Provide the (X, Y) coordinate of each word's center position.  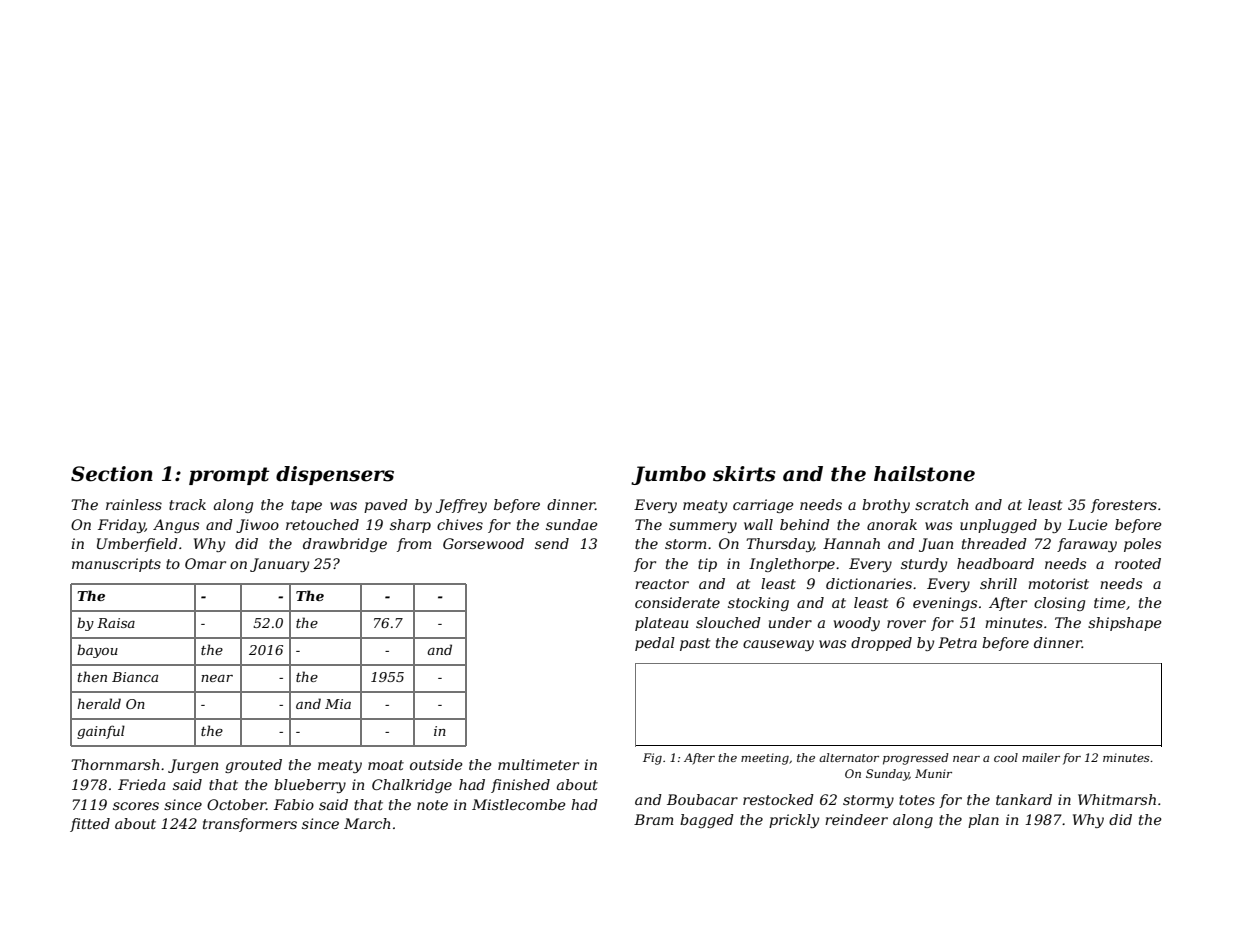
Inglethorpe (792, 565)
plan (983, 821)
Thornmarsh (115, 764)
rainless (134, 504)
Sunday (887, 775)
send (552, 543)
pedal (655, 644)
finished (520, 786)
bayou (97, 651)
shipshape (1125, 624)
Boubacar (702, 799)
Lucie (1088, 524)
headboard (995, 563)
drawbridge (345, 545)
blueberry (310, 786)
